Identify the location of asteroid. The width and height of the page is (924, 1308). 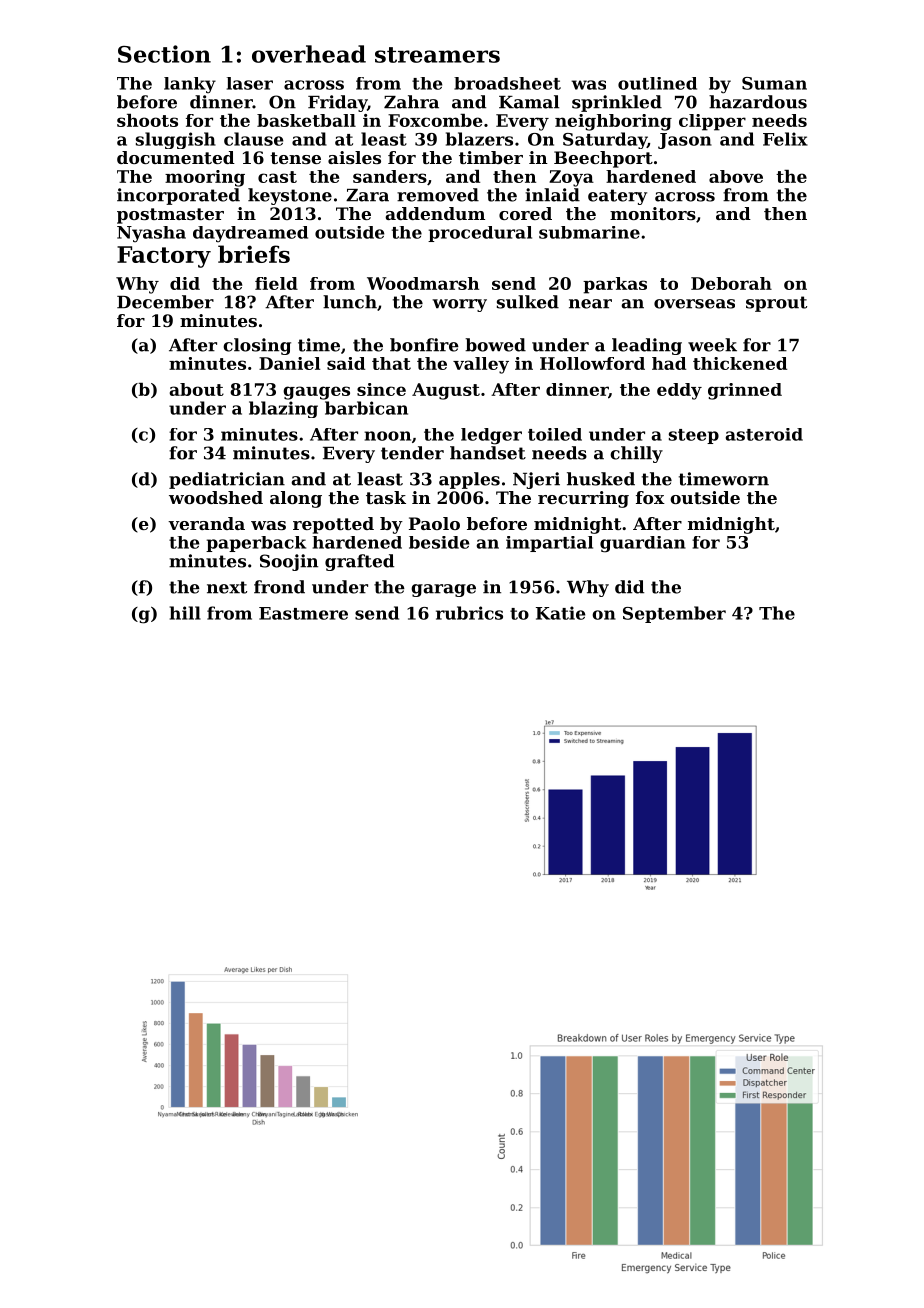
(764, 434).
